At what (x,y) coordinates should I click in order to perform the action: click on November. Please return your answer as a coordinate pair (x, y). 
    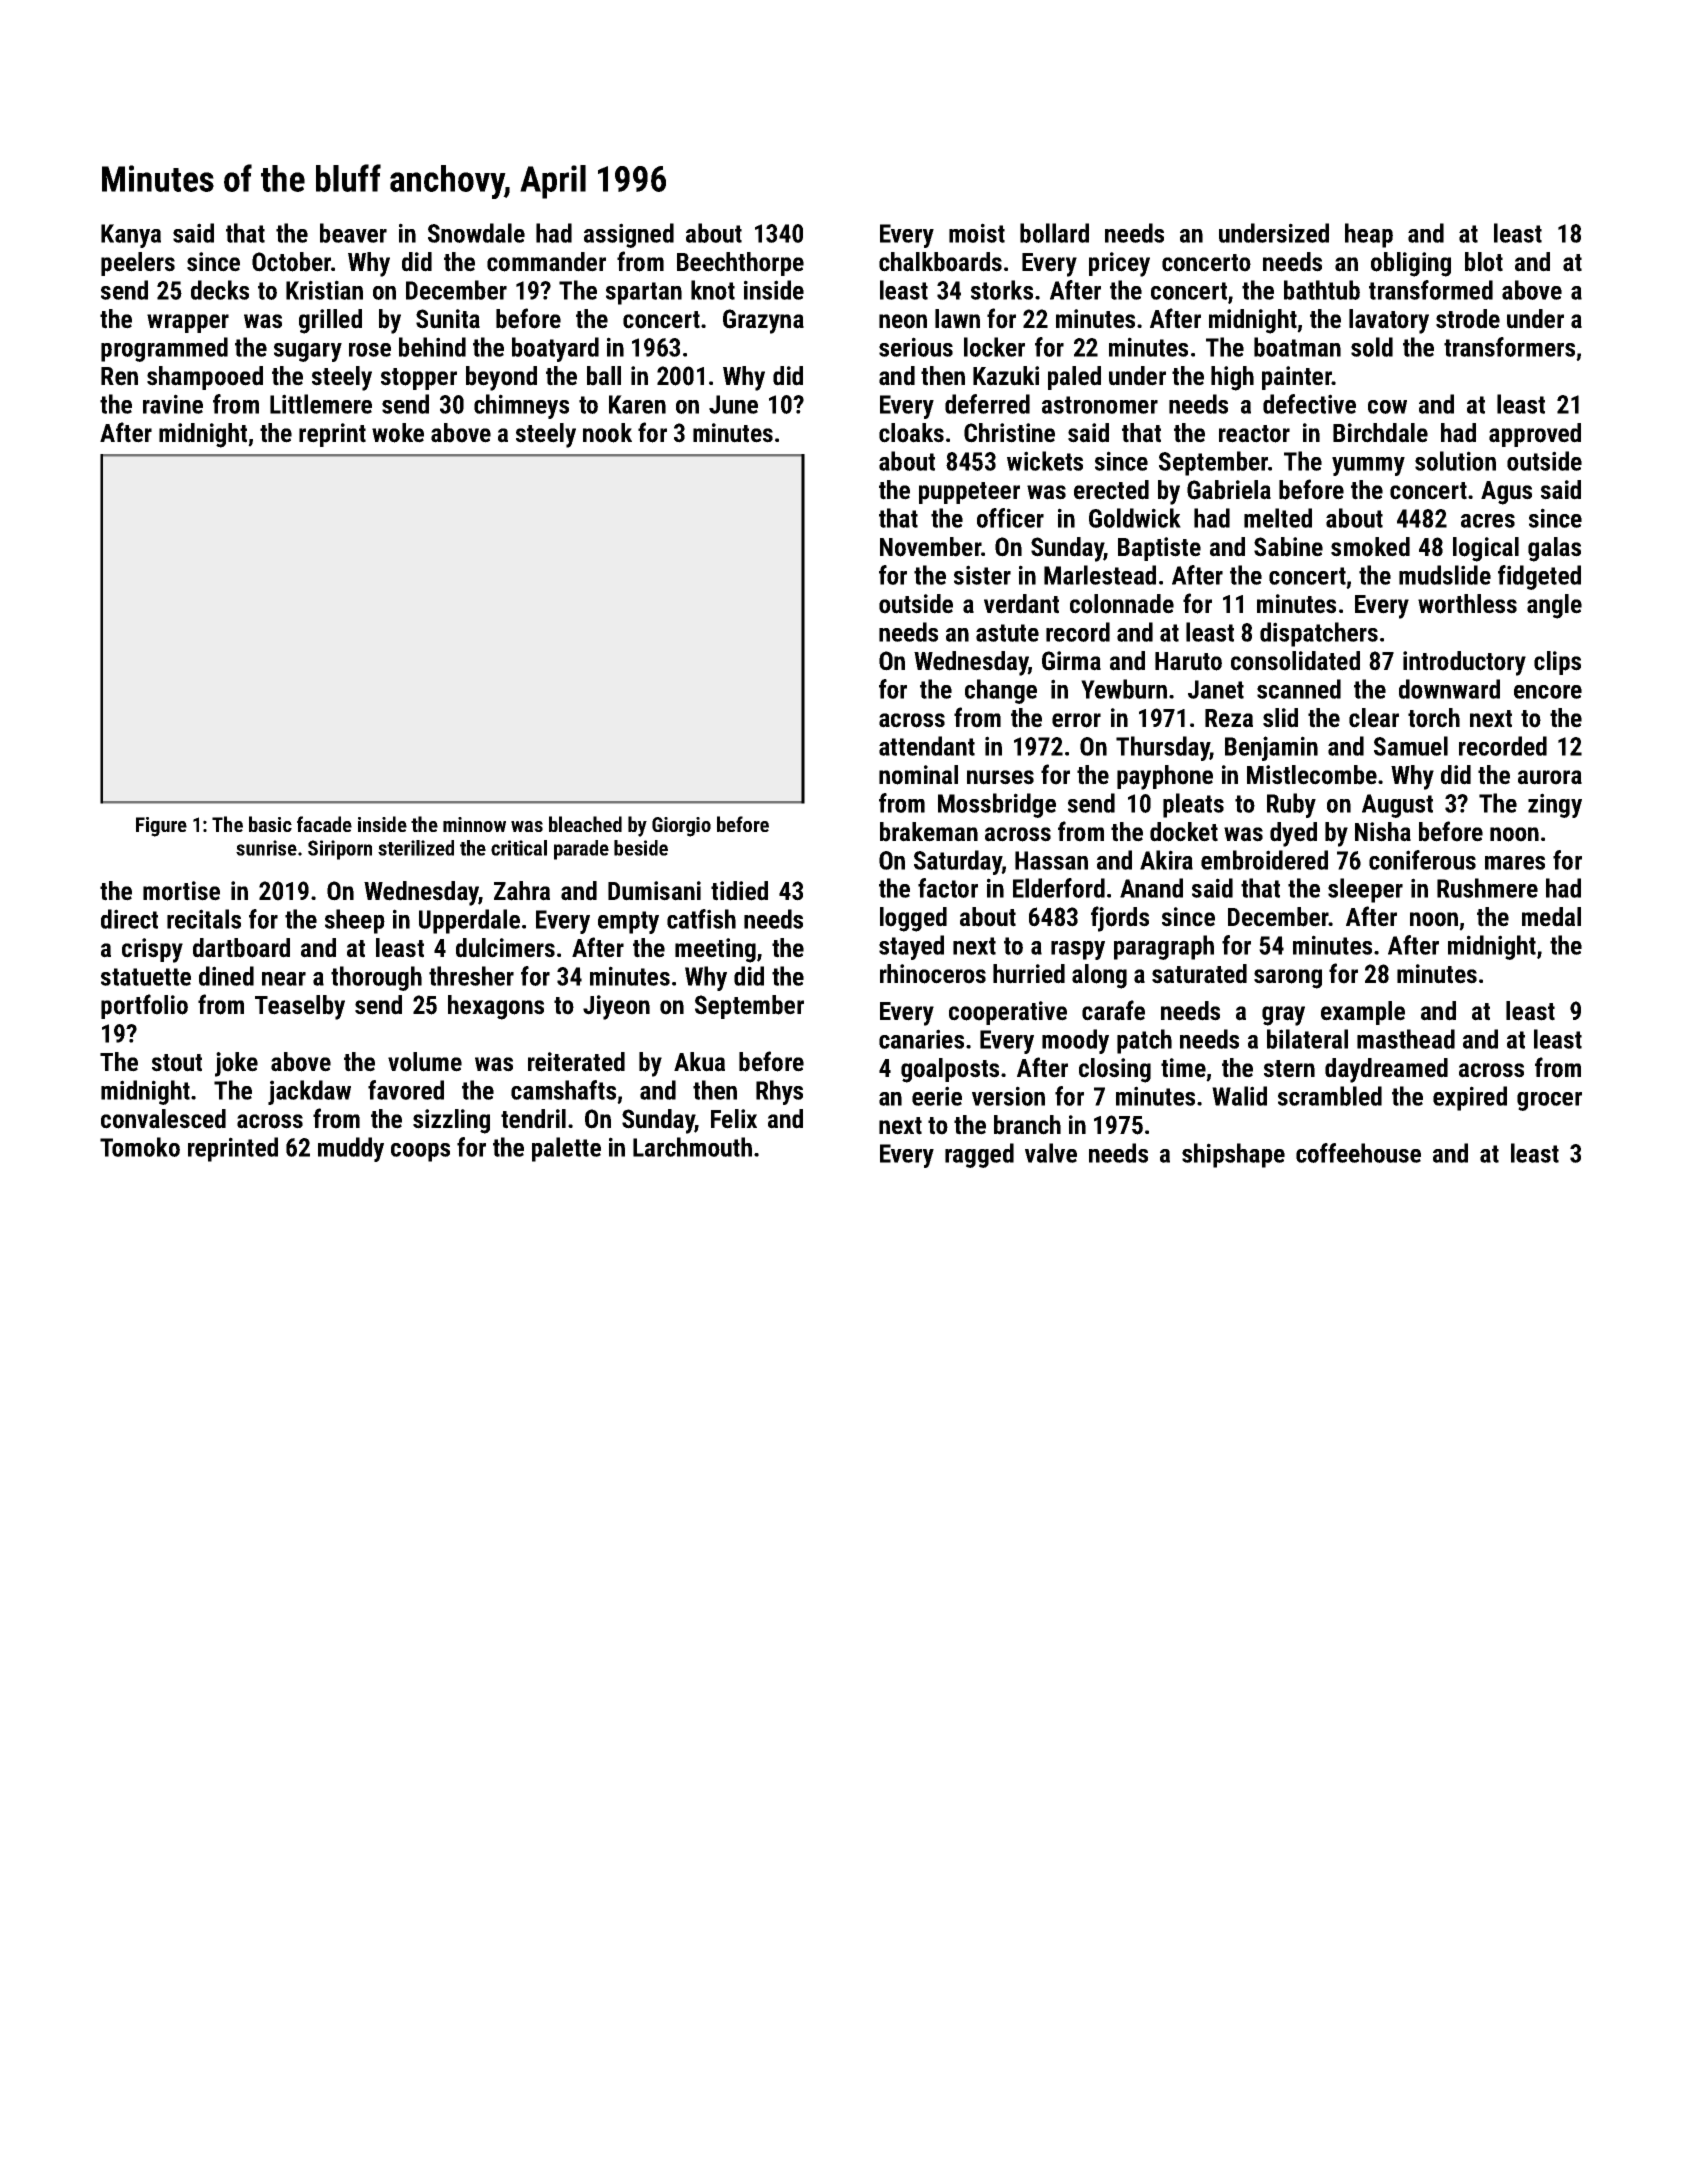
    Looking at the image, I should click on (930, 547).
